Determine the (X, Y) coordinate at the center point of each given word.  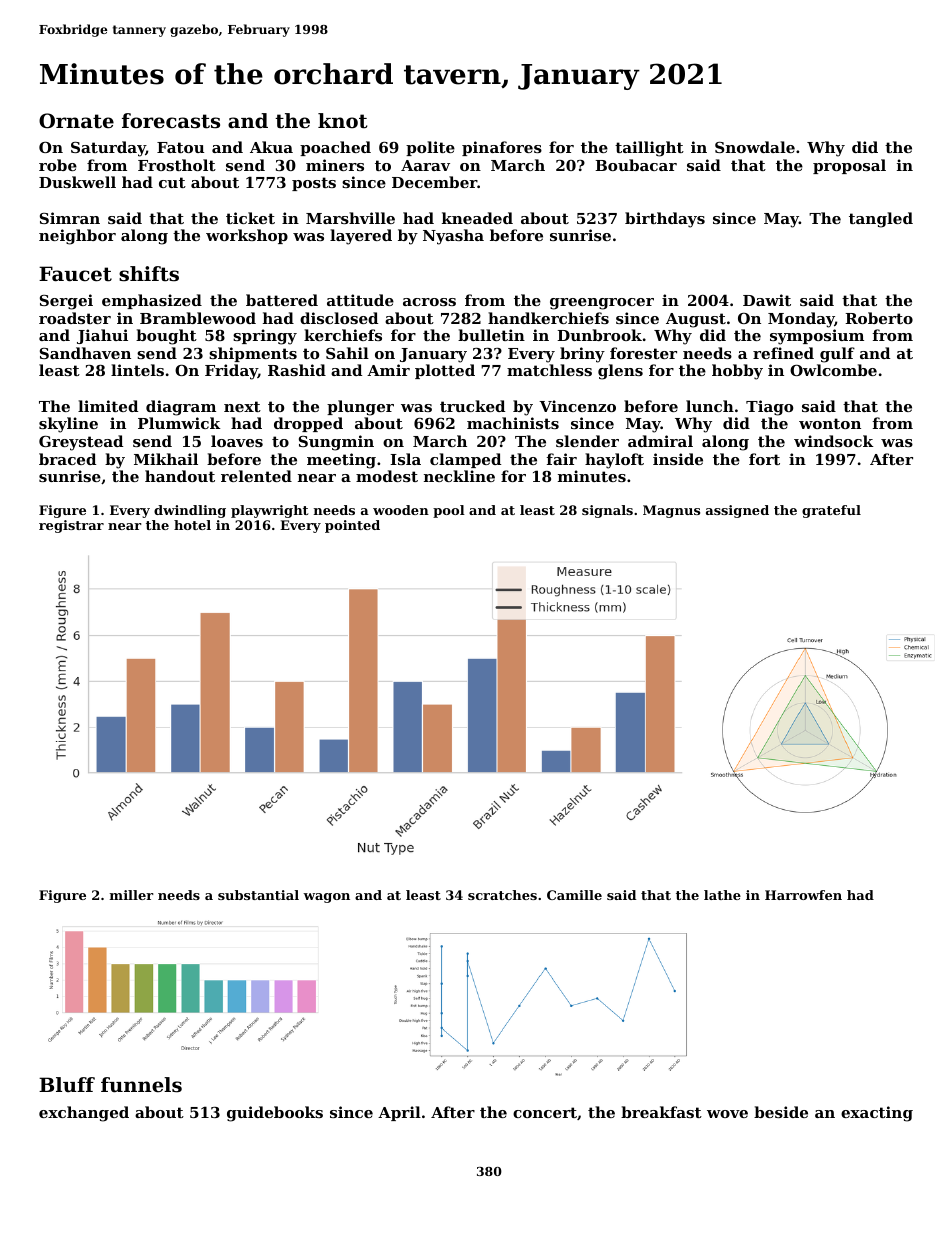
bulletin (491, 335)
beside (781, 1112)
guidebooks (275, 1114)
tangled (881, 220)
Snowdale (755, 147)
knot (342, 121)
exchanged (84, 1114)
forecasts (171, 121)
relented (256, 476)
